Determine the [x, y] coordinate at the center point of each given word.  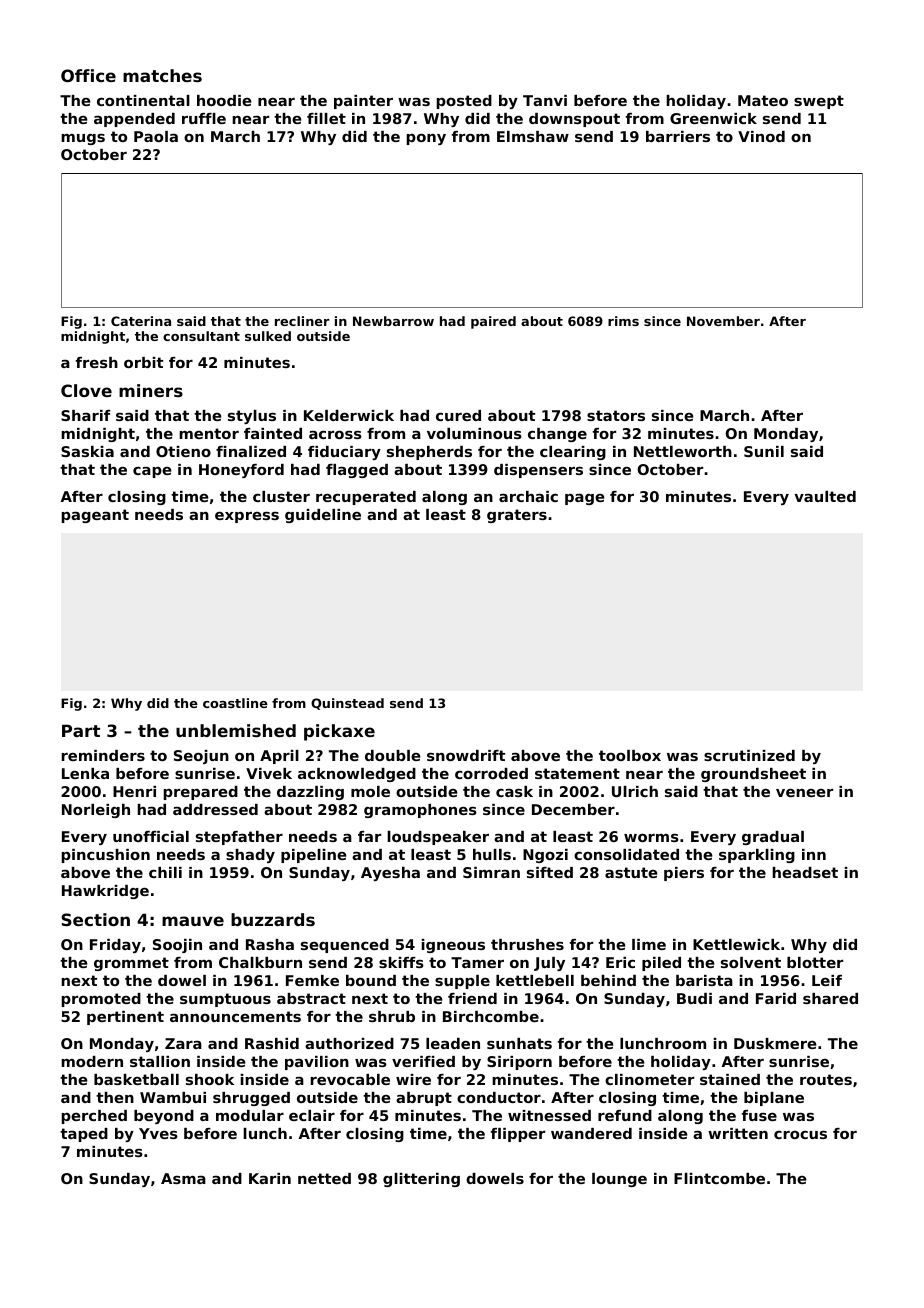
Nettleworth [683, 451]
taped [84, 1135]
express [247, 517]
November [723, 321]
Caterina [141, 321]
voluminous [474, 433]
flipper [518, 1135]
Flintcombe [719, 1178]
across [335, 435]
